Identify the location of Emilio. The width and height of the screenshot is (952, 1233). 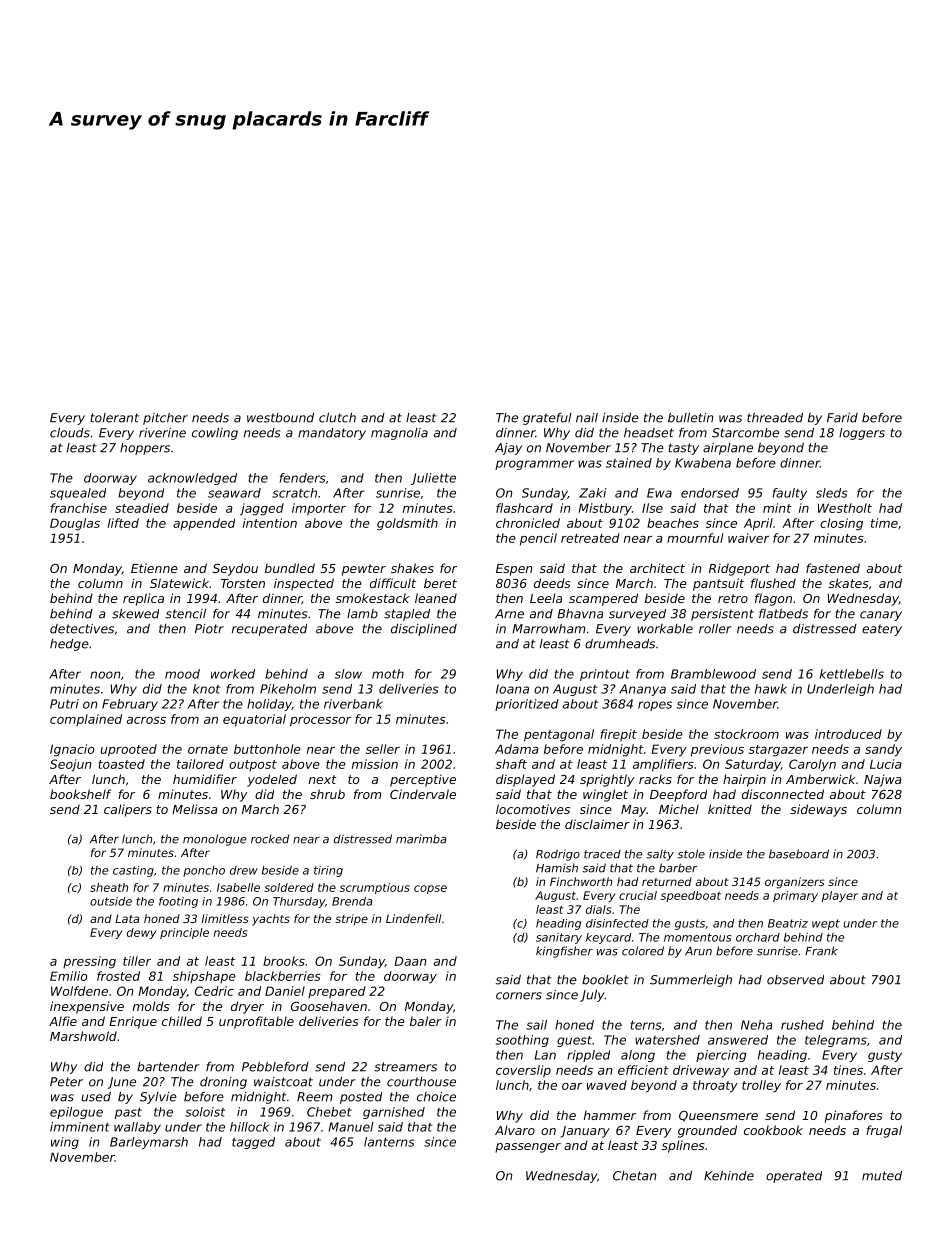
(68, 976).
